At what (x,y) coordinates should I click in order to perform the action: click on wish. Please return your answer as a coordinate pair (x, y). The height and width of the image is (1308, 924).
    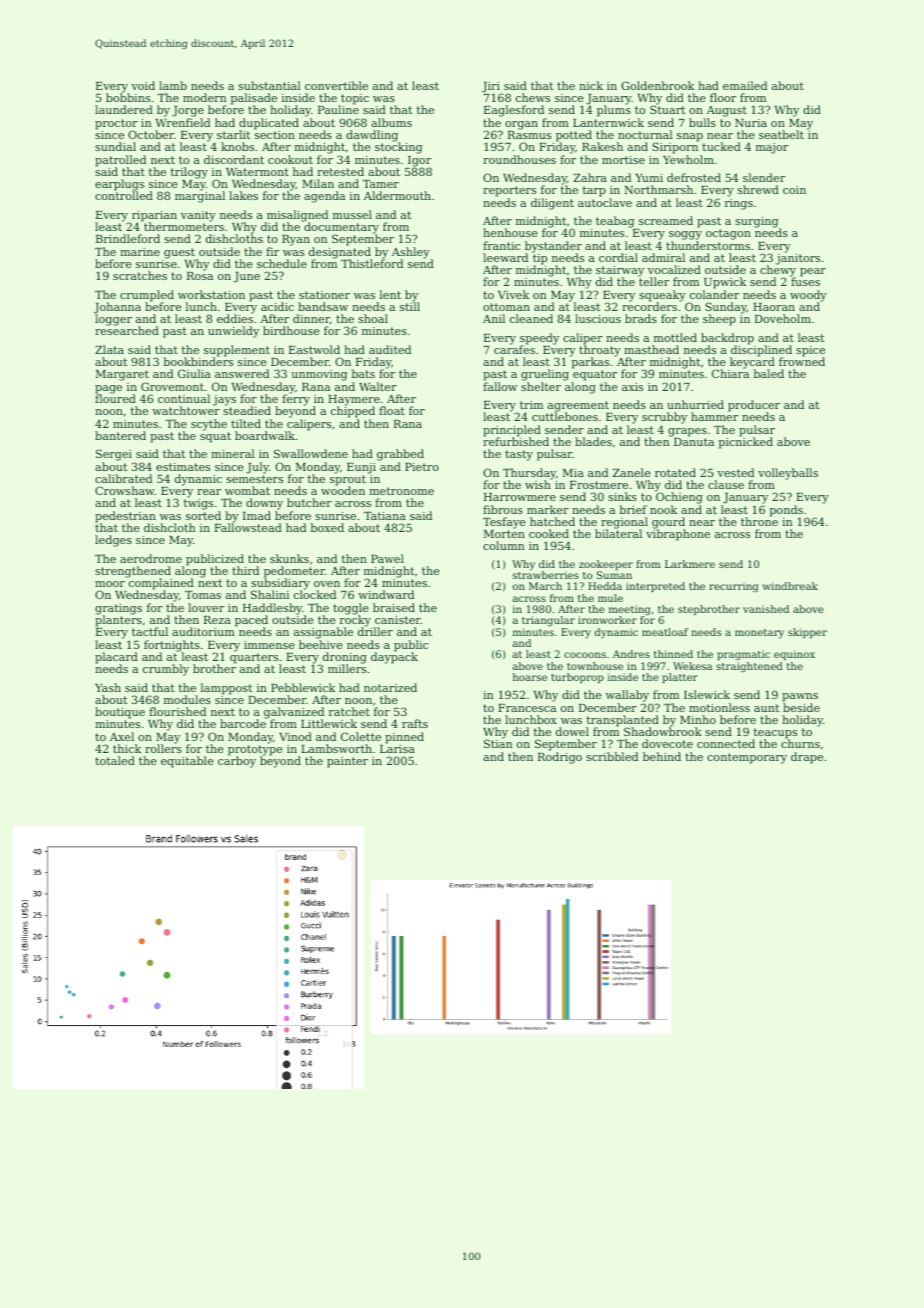
    Looking at the image, I should click on (538, 484).
